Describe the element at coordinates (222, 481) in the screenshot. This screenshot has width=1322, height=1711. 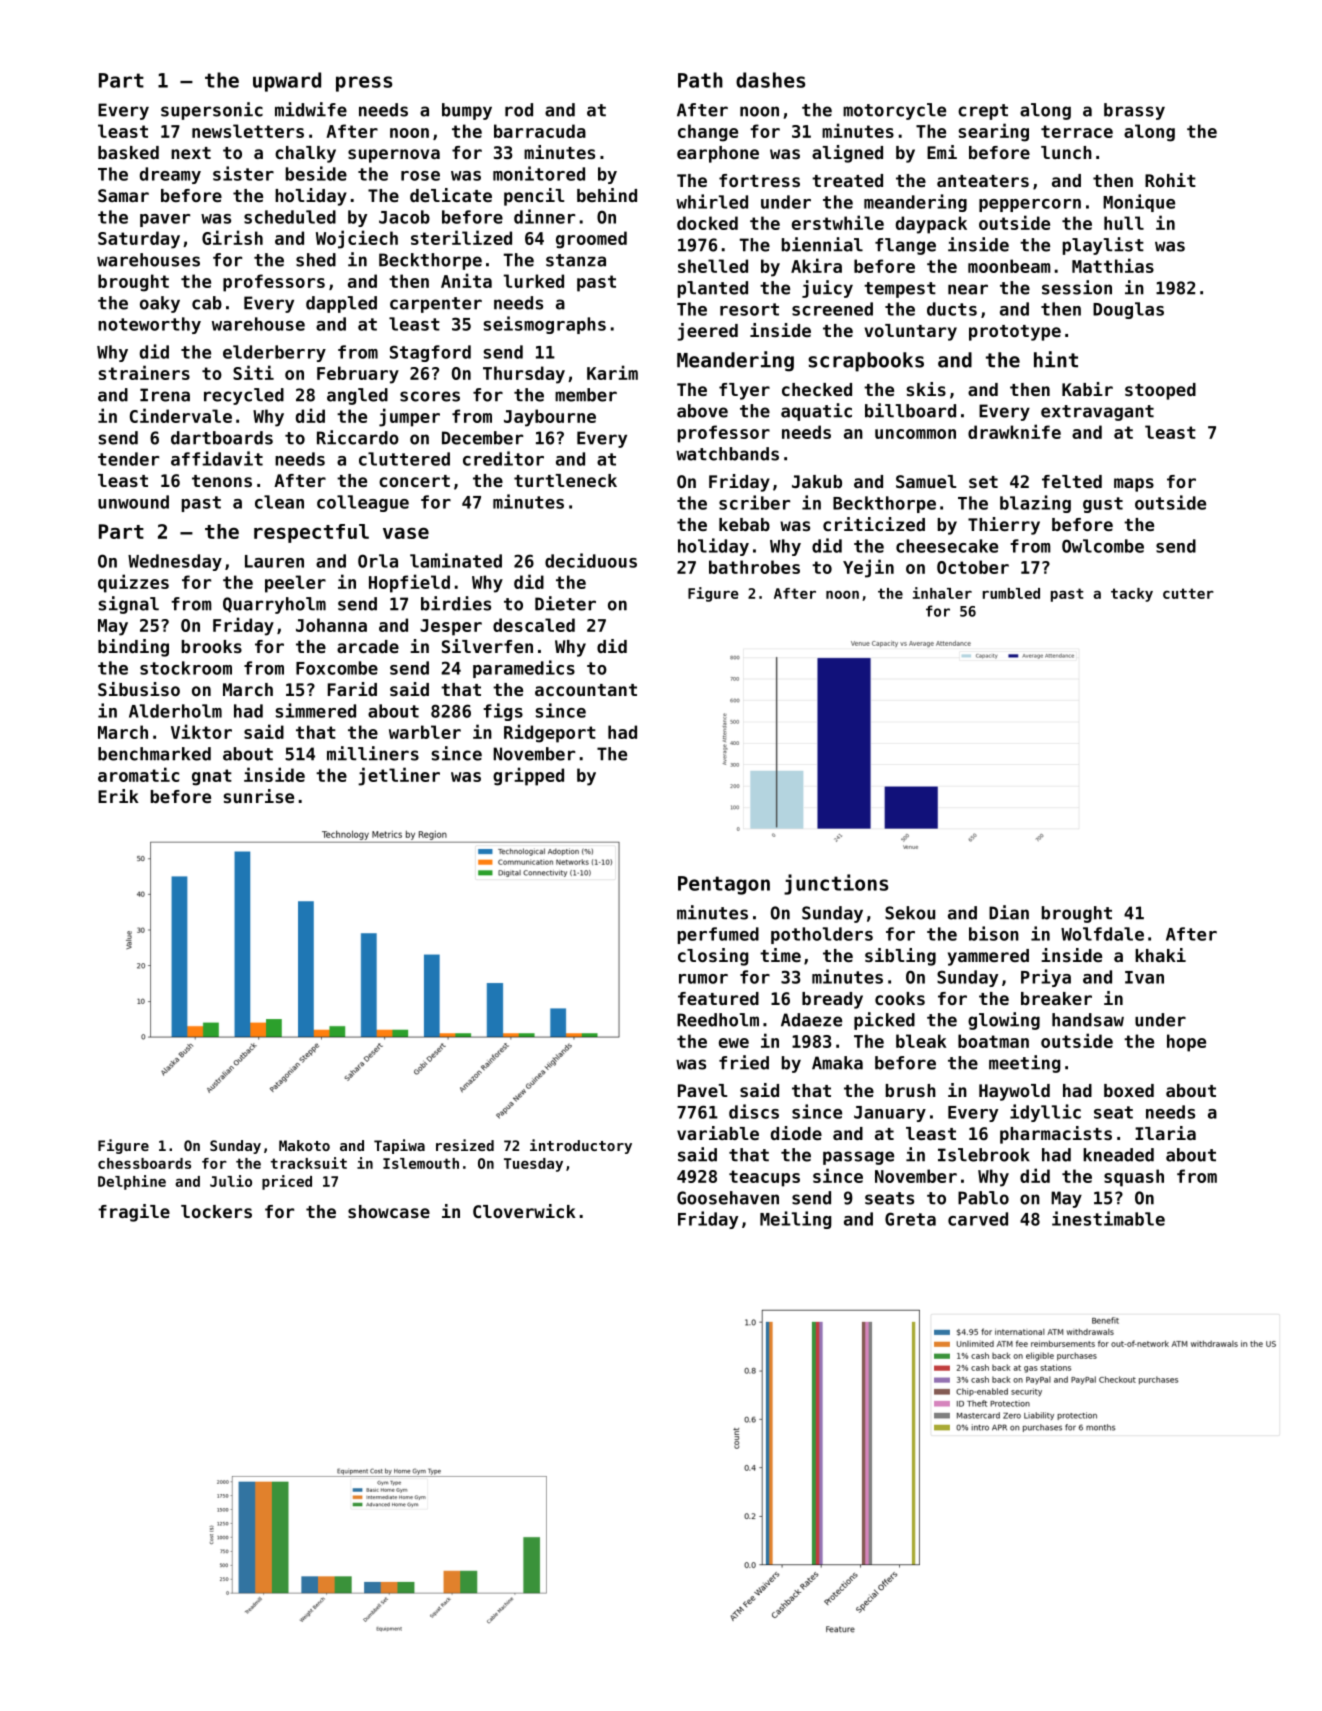
I see `tenons` at that location.
